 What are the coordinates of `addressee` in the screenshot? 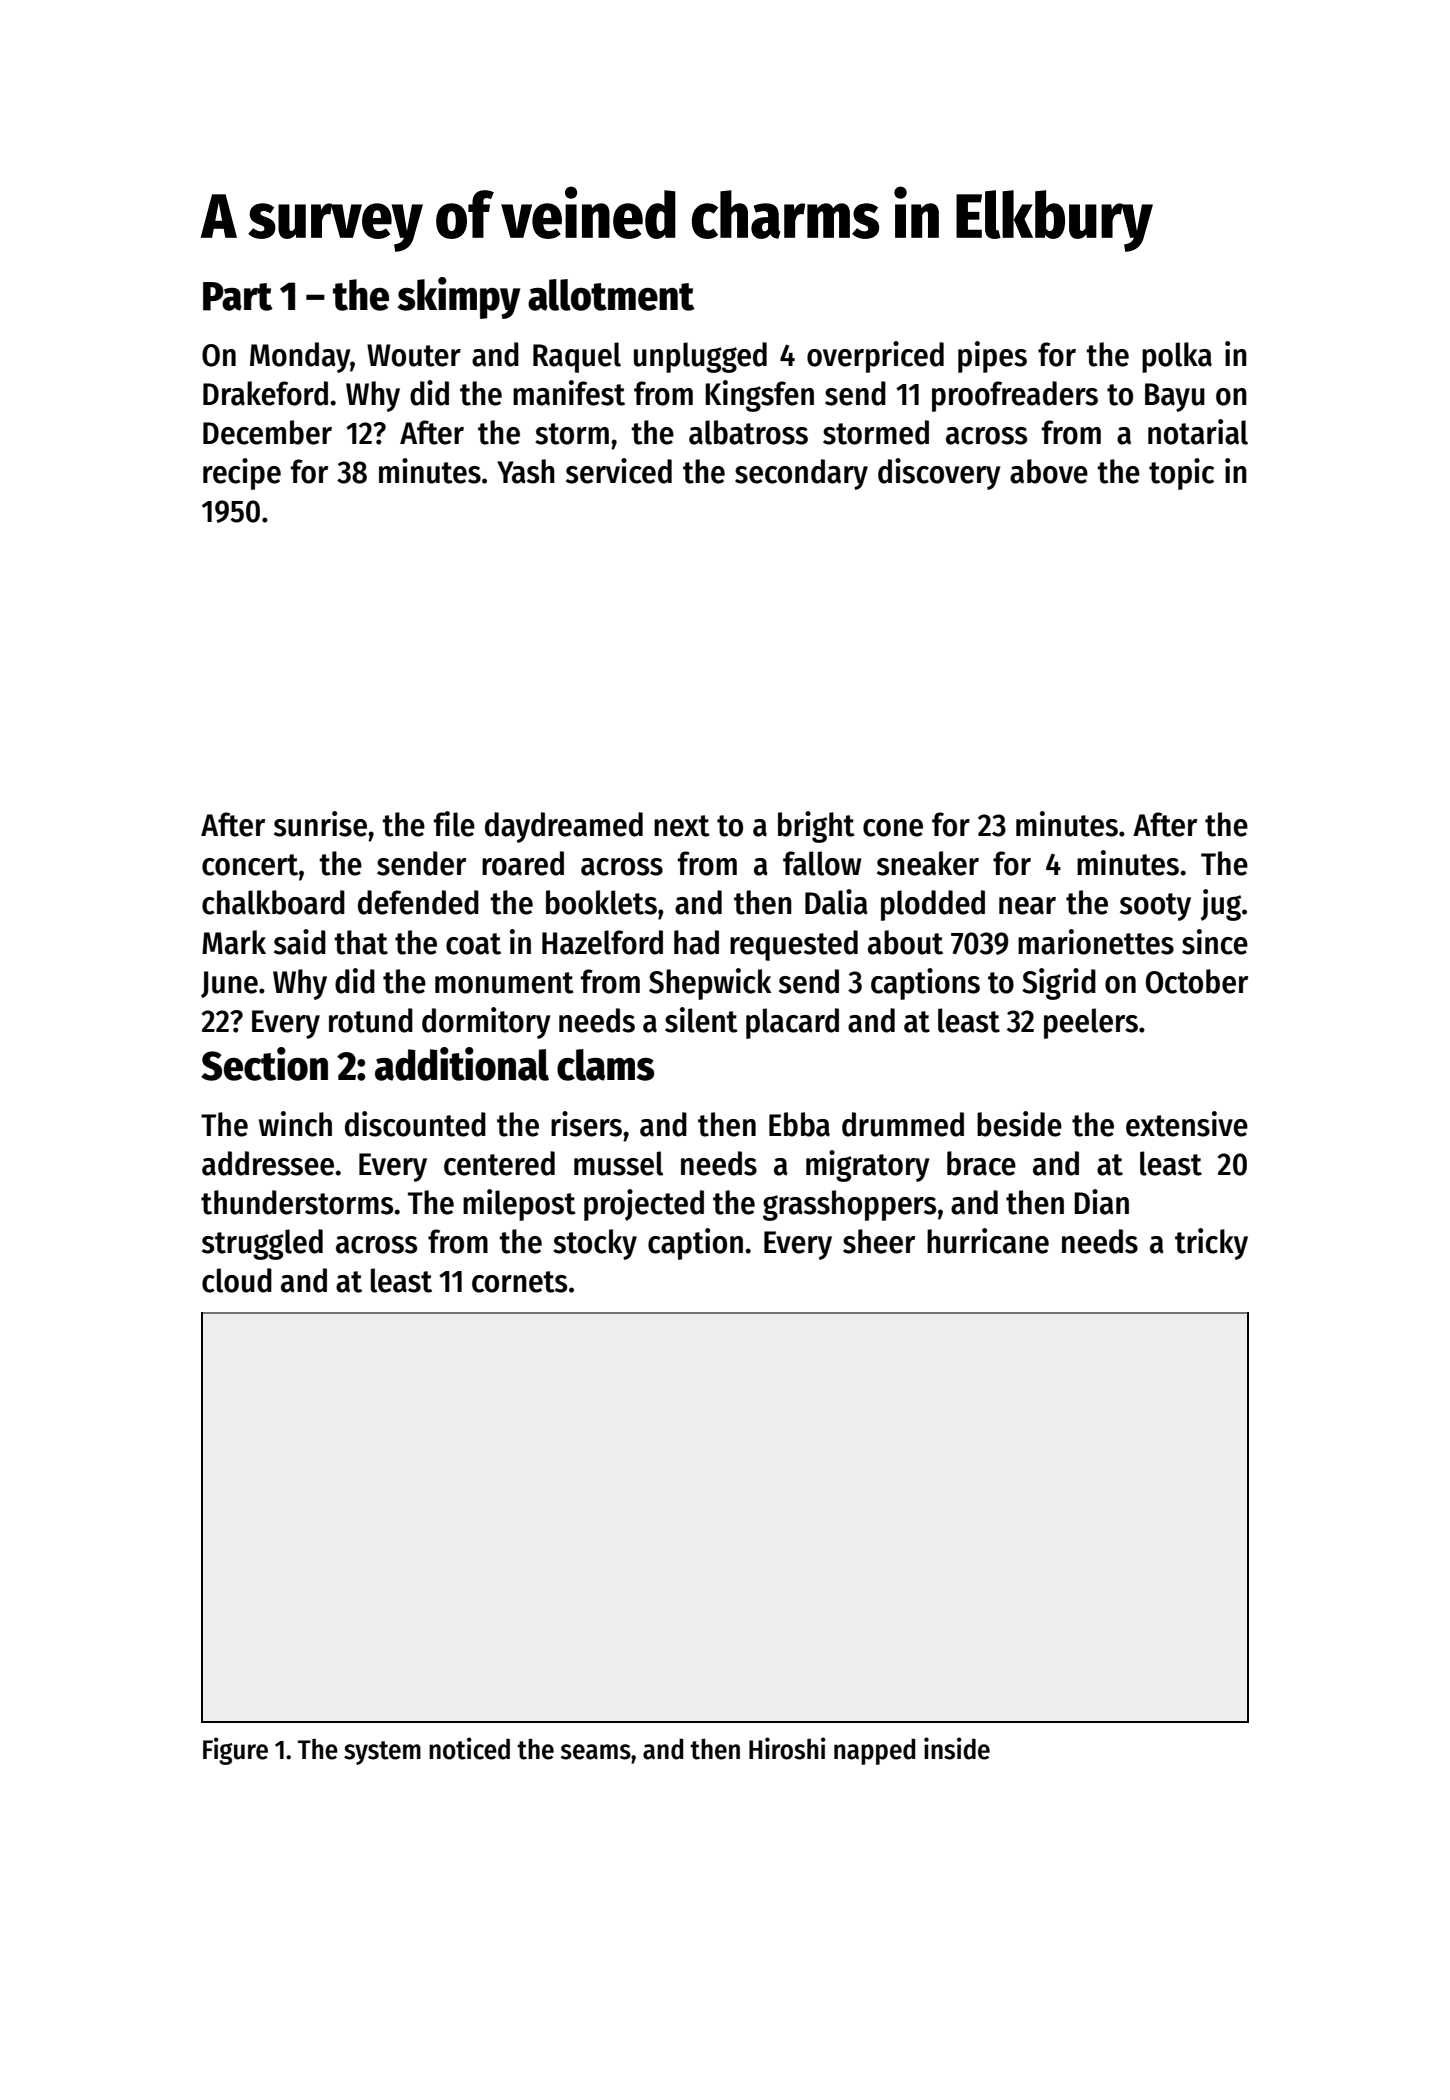 It's located at (268, 1163).
